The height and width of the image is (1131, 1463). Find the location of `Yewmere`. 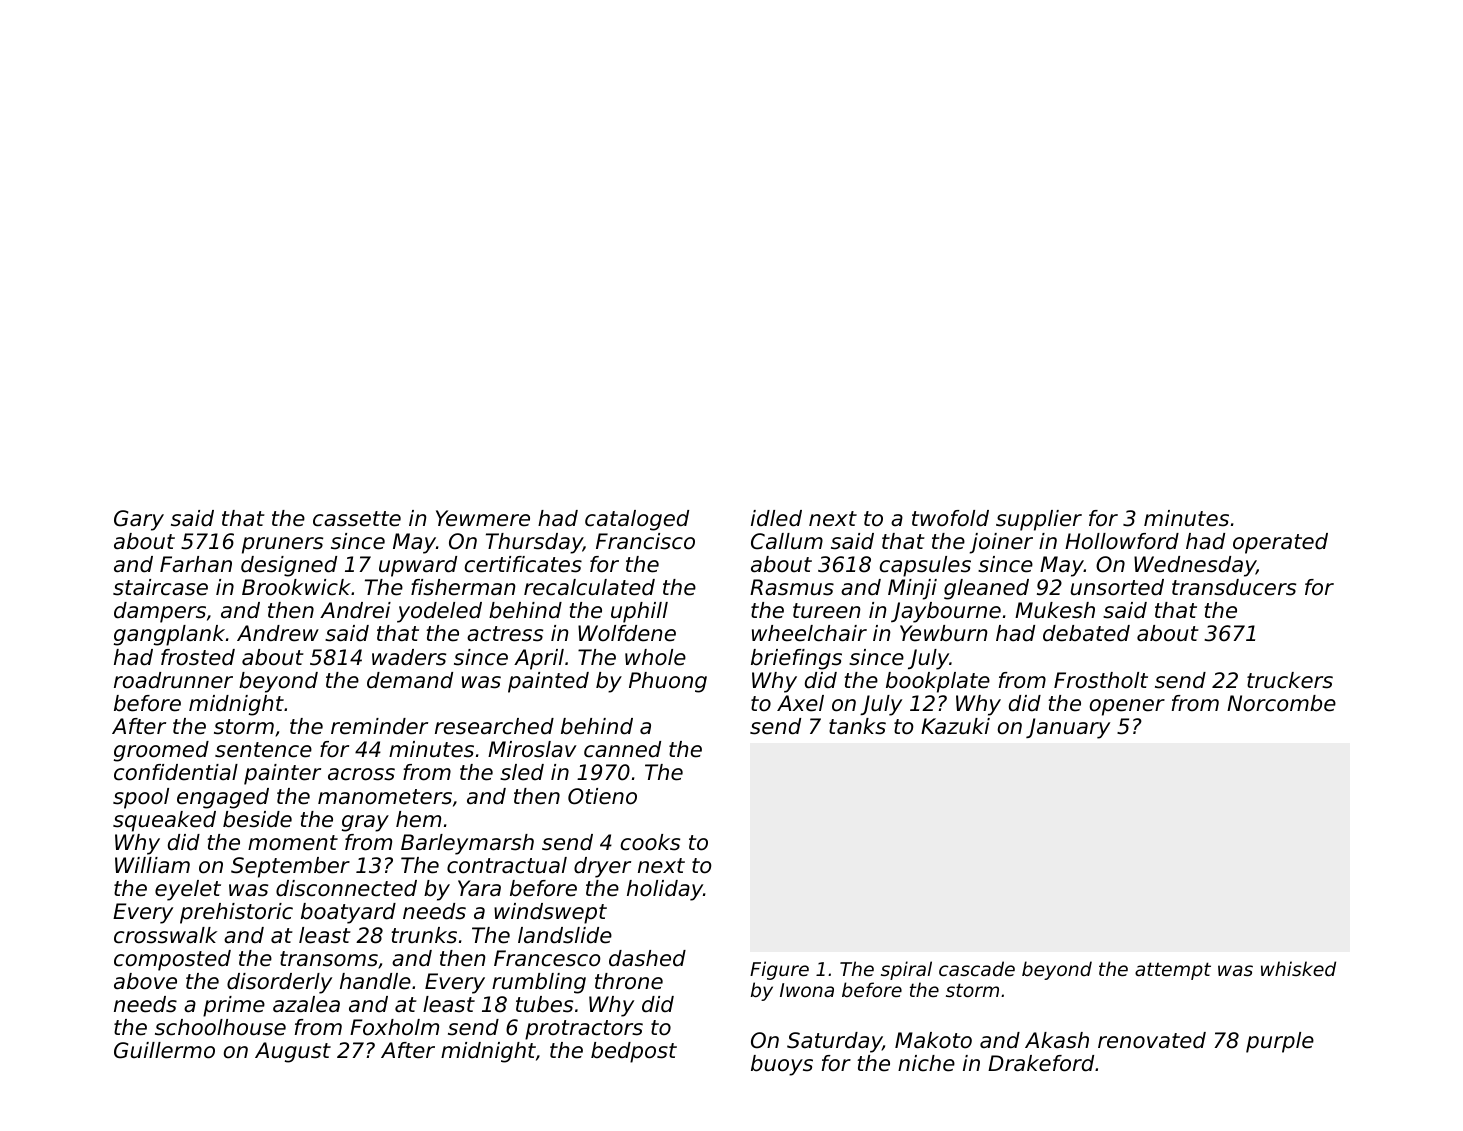

Yewmere is located at coordinates (483, 518).
